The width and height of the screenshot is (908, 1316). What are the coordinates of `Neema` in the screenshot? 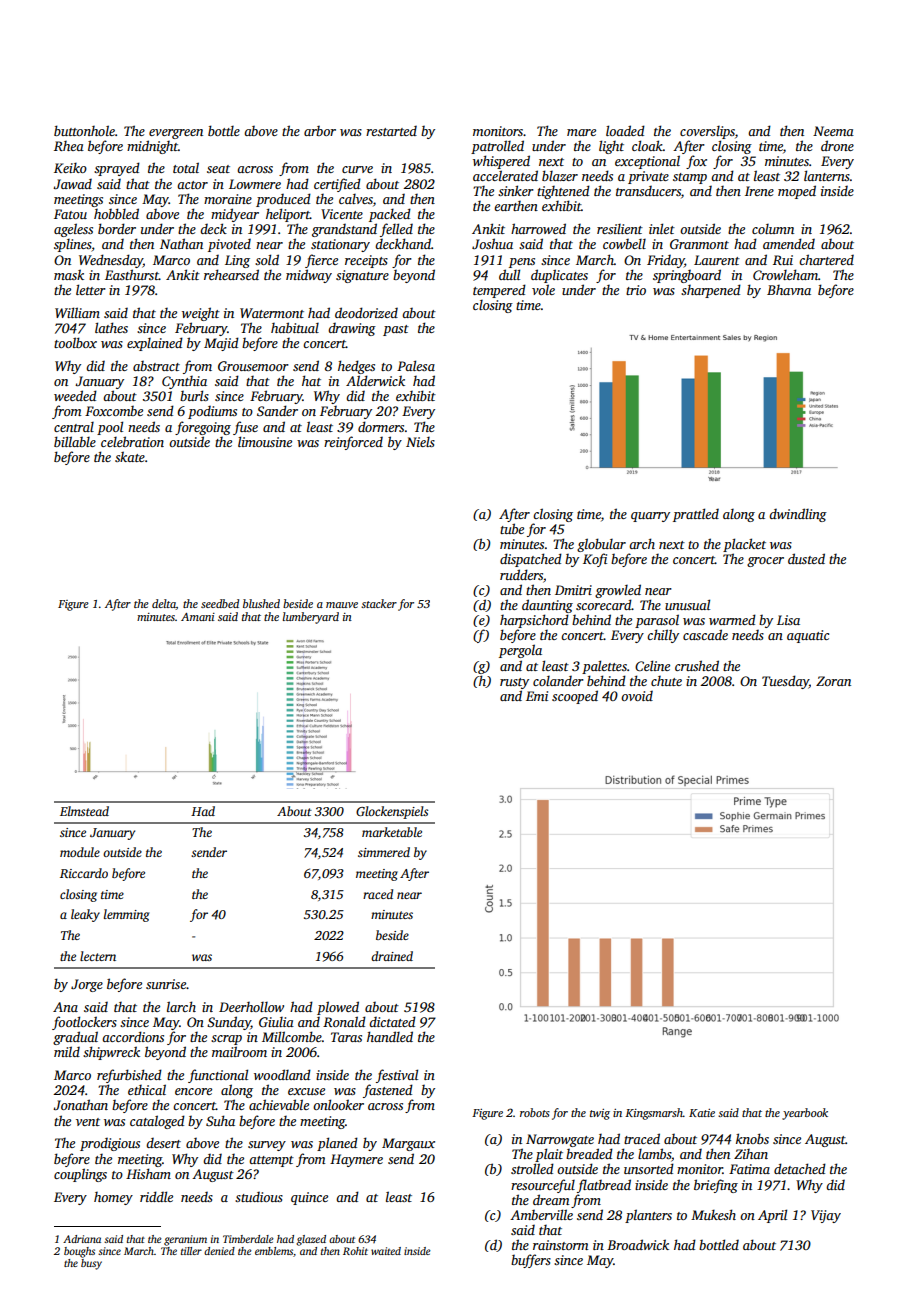 It's located at (833, 131).
